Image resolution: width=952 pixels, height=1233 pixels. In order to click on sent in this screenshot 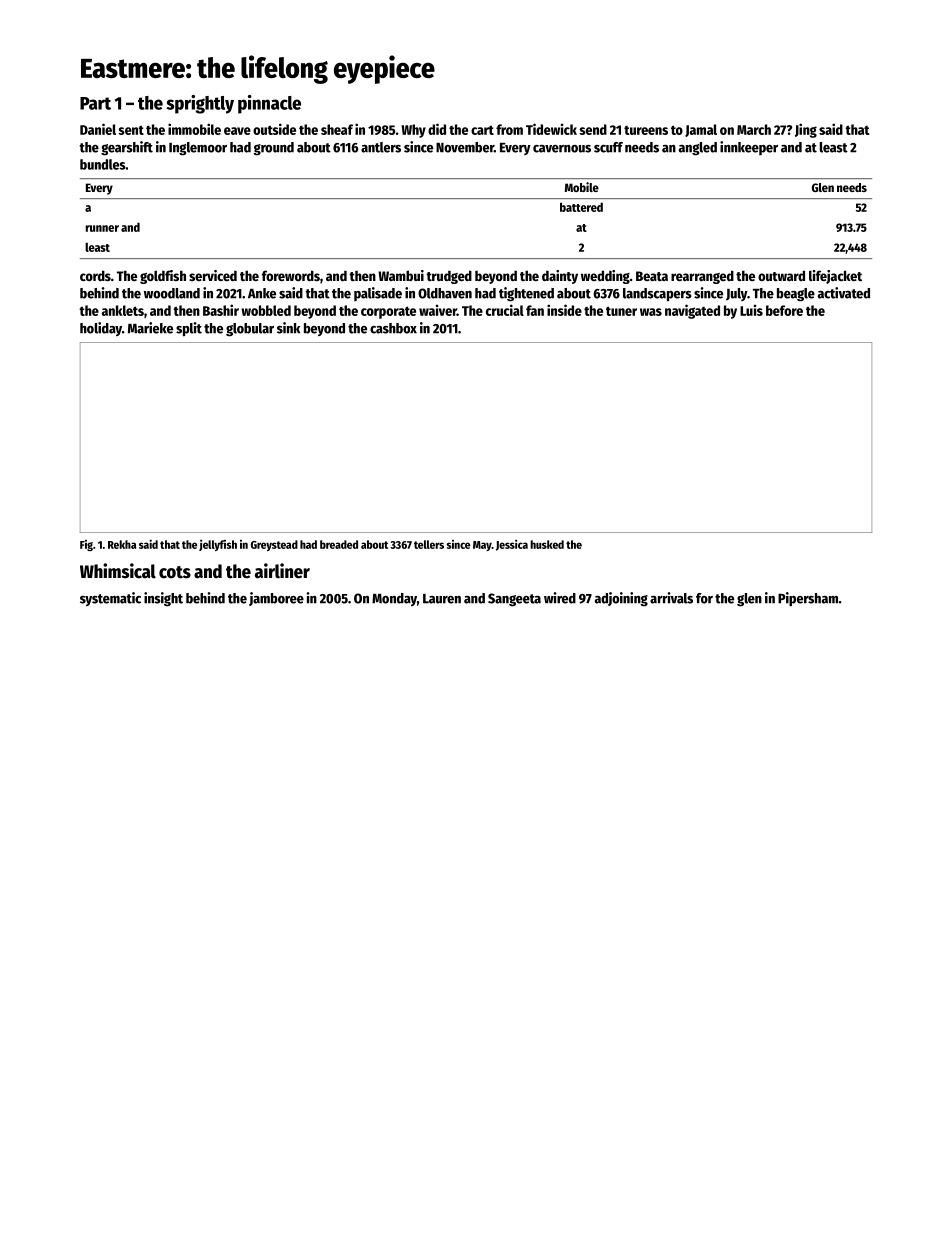, I will do `click(131, 130)`.
